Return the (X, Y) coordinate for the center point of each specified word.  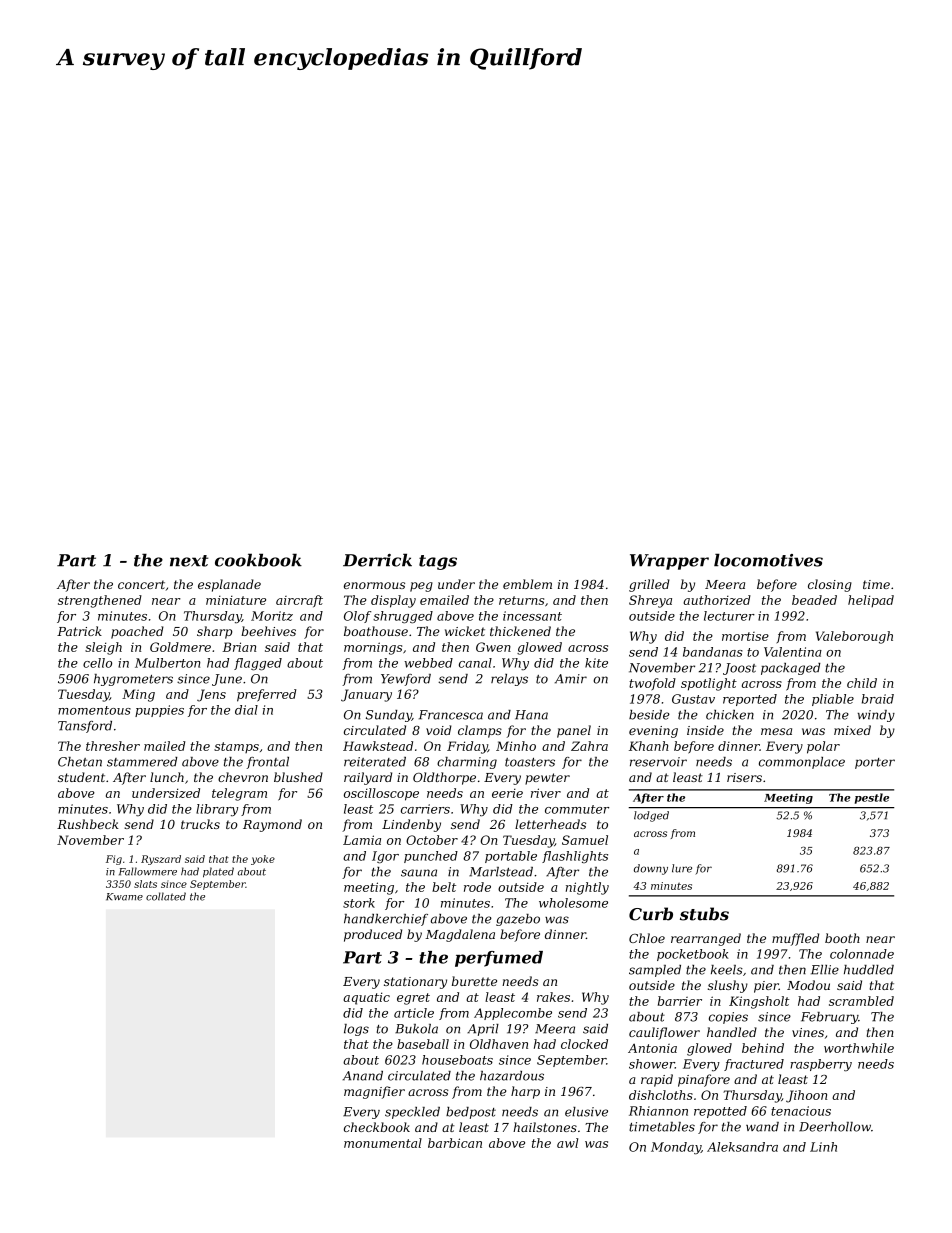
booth (842, 938)
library (217, 810)
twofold (652, 684)
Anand (362, 1076)
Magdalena (460, 935)
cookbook (258, 560)
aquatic (366, 998)
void (439, 730)
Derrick (377, 560)
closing (830, 585)
